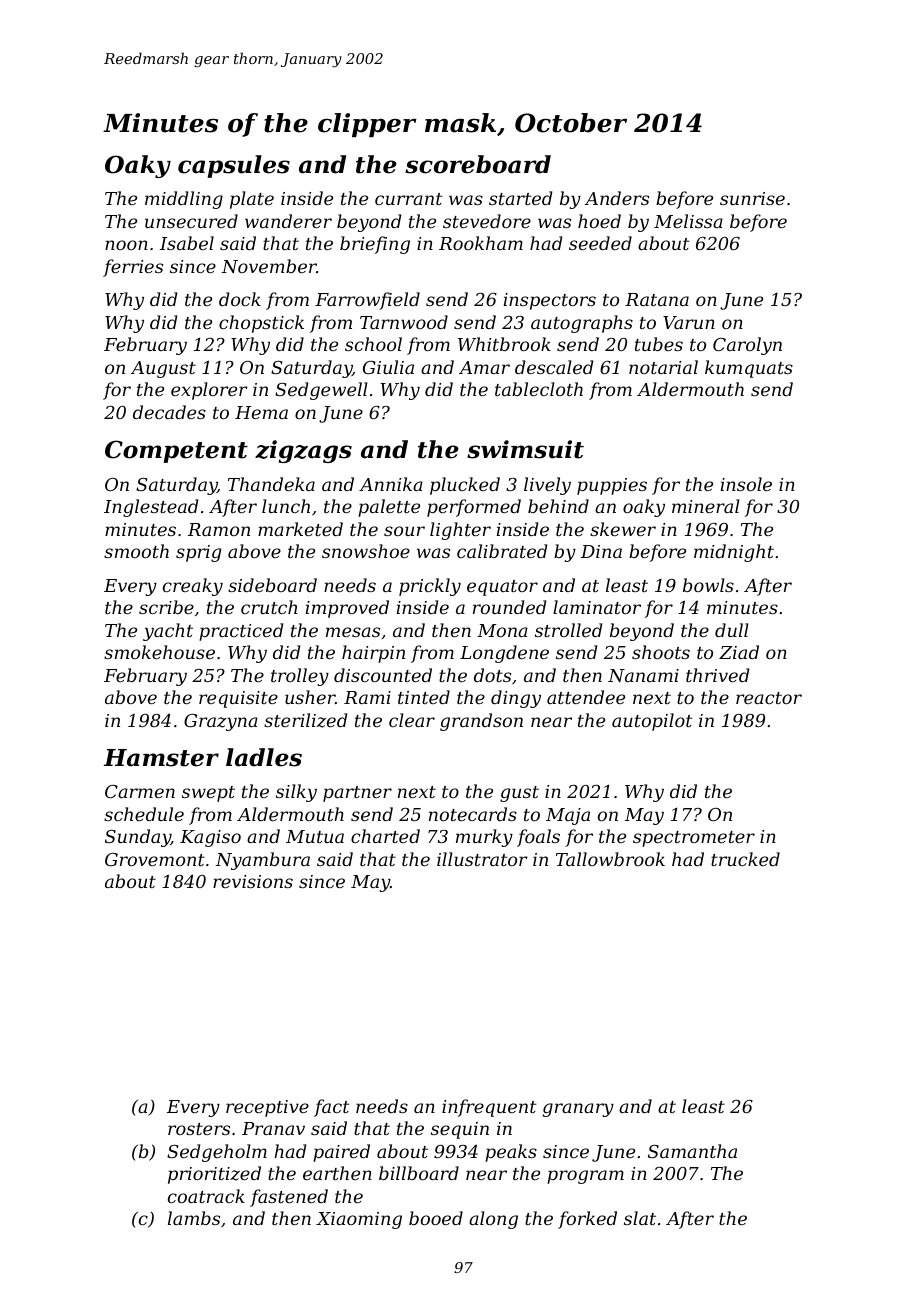 The image size is (908, 1316). What do you see at coordinates (745, 859) in the document?
I see `trucked` at bounding box center [745, 859].
